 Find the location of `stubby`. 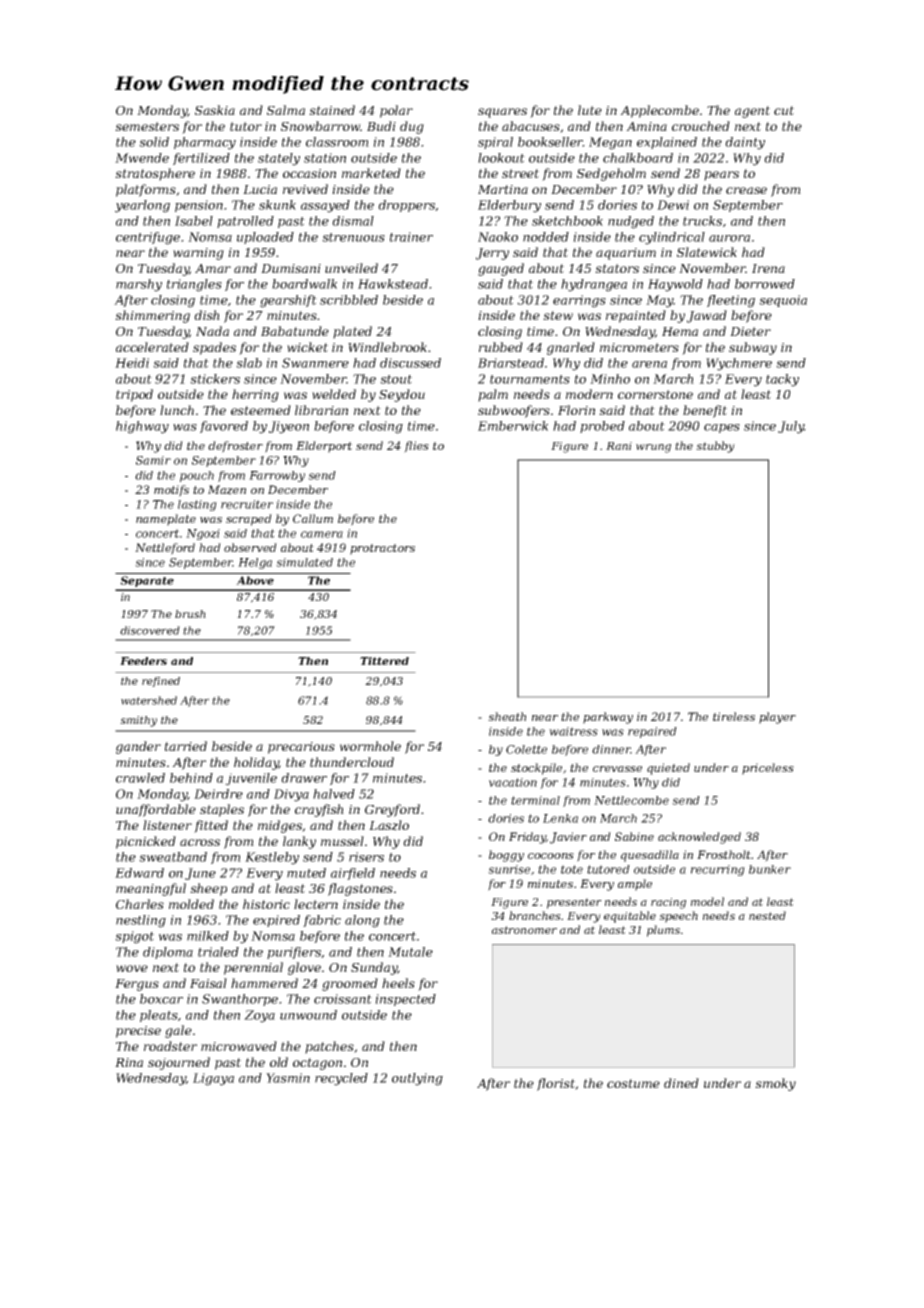

stubby is located at coordinates (715, 447).
